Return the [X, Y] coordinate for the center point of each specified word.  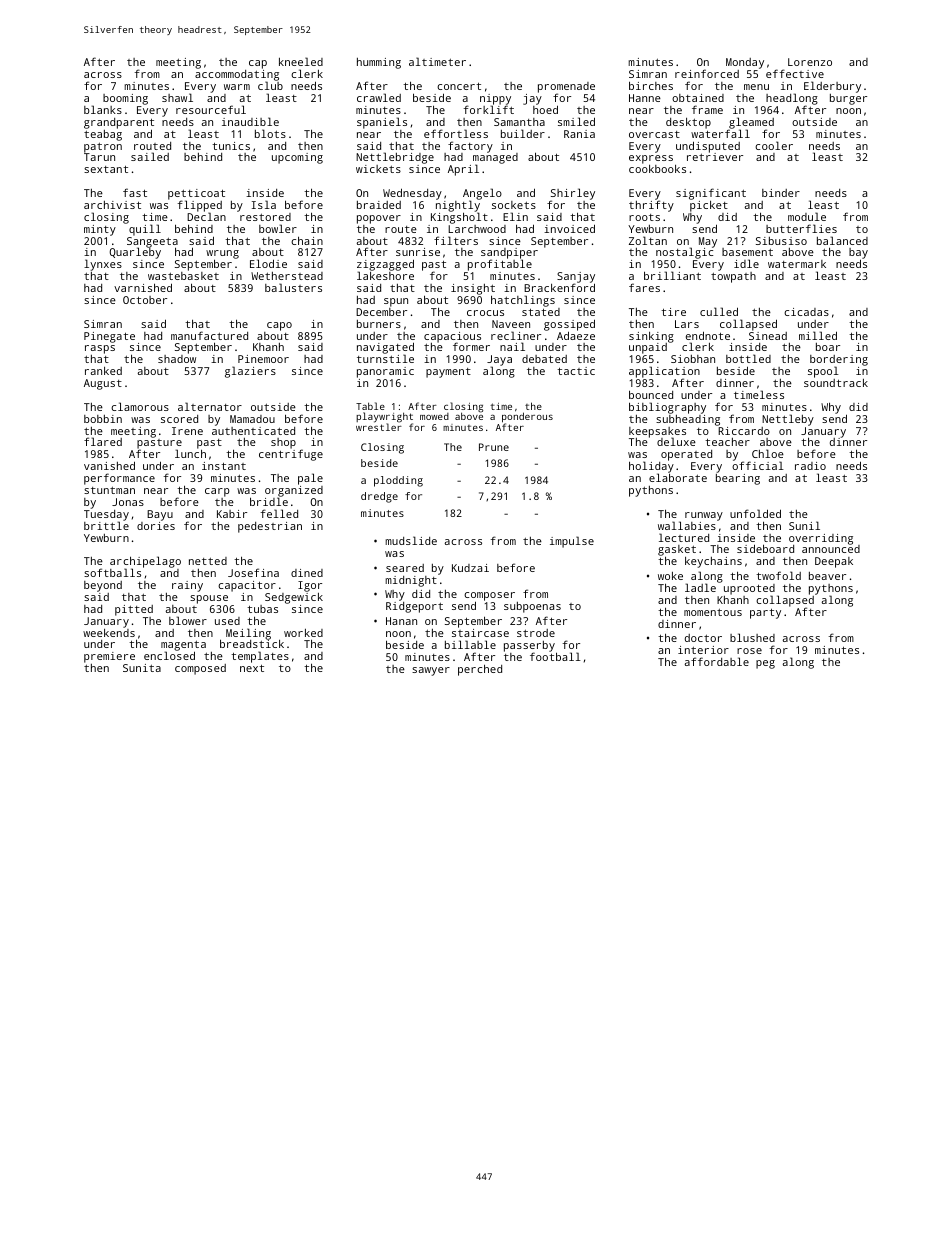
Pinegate [109, 337]
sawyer [431, 671]
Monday [745, 63]
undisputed [708, 147]
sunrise [418, 252]
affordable [717, 661]
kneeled [301, 61]
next [252, 668]
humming [379, 63]
